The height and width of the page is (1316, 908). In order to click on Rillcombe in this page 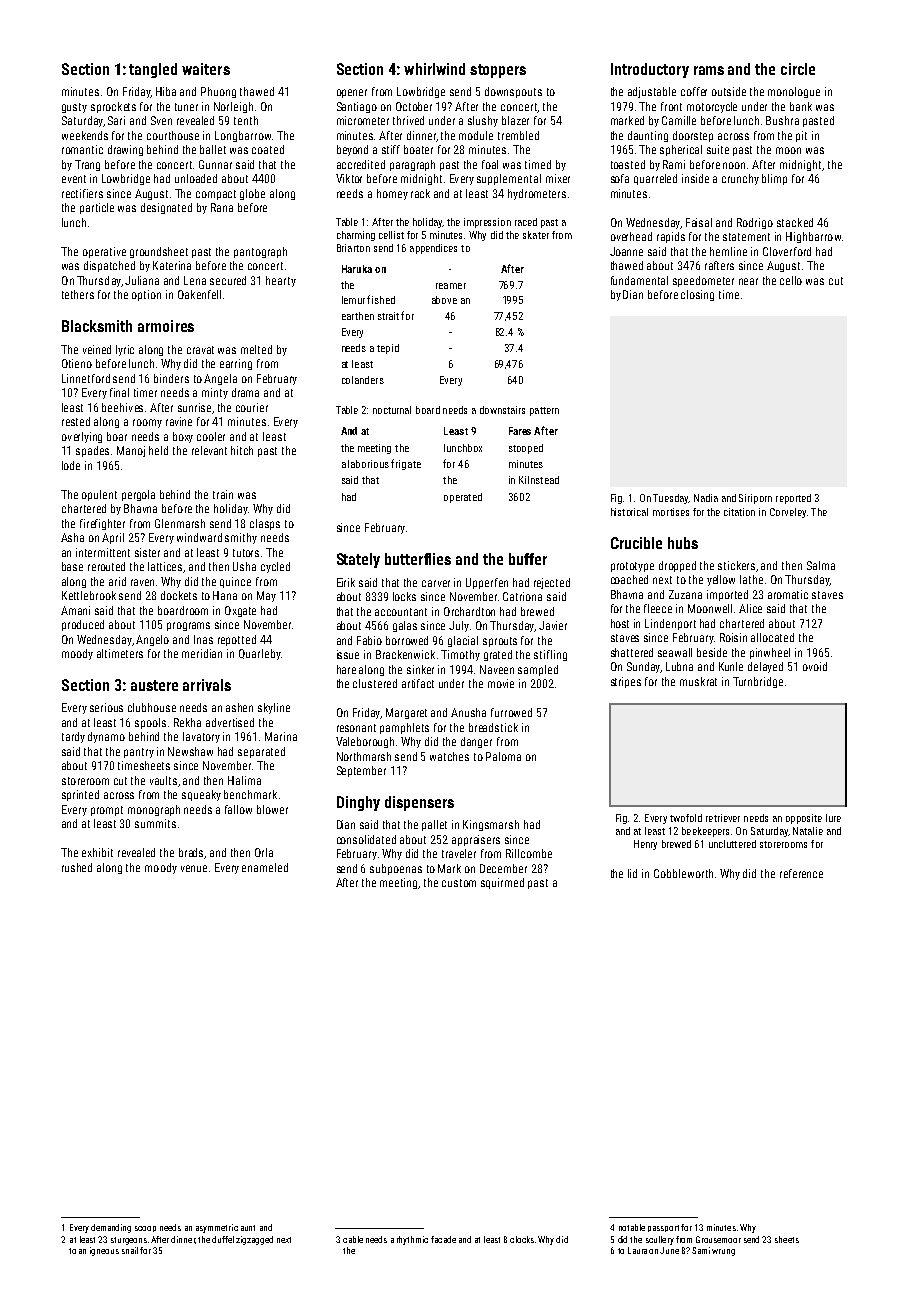, I will do `click(529, 853)`.
